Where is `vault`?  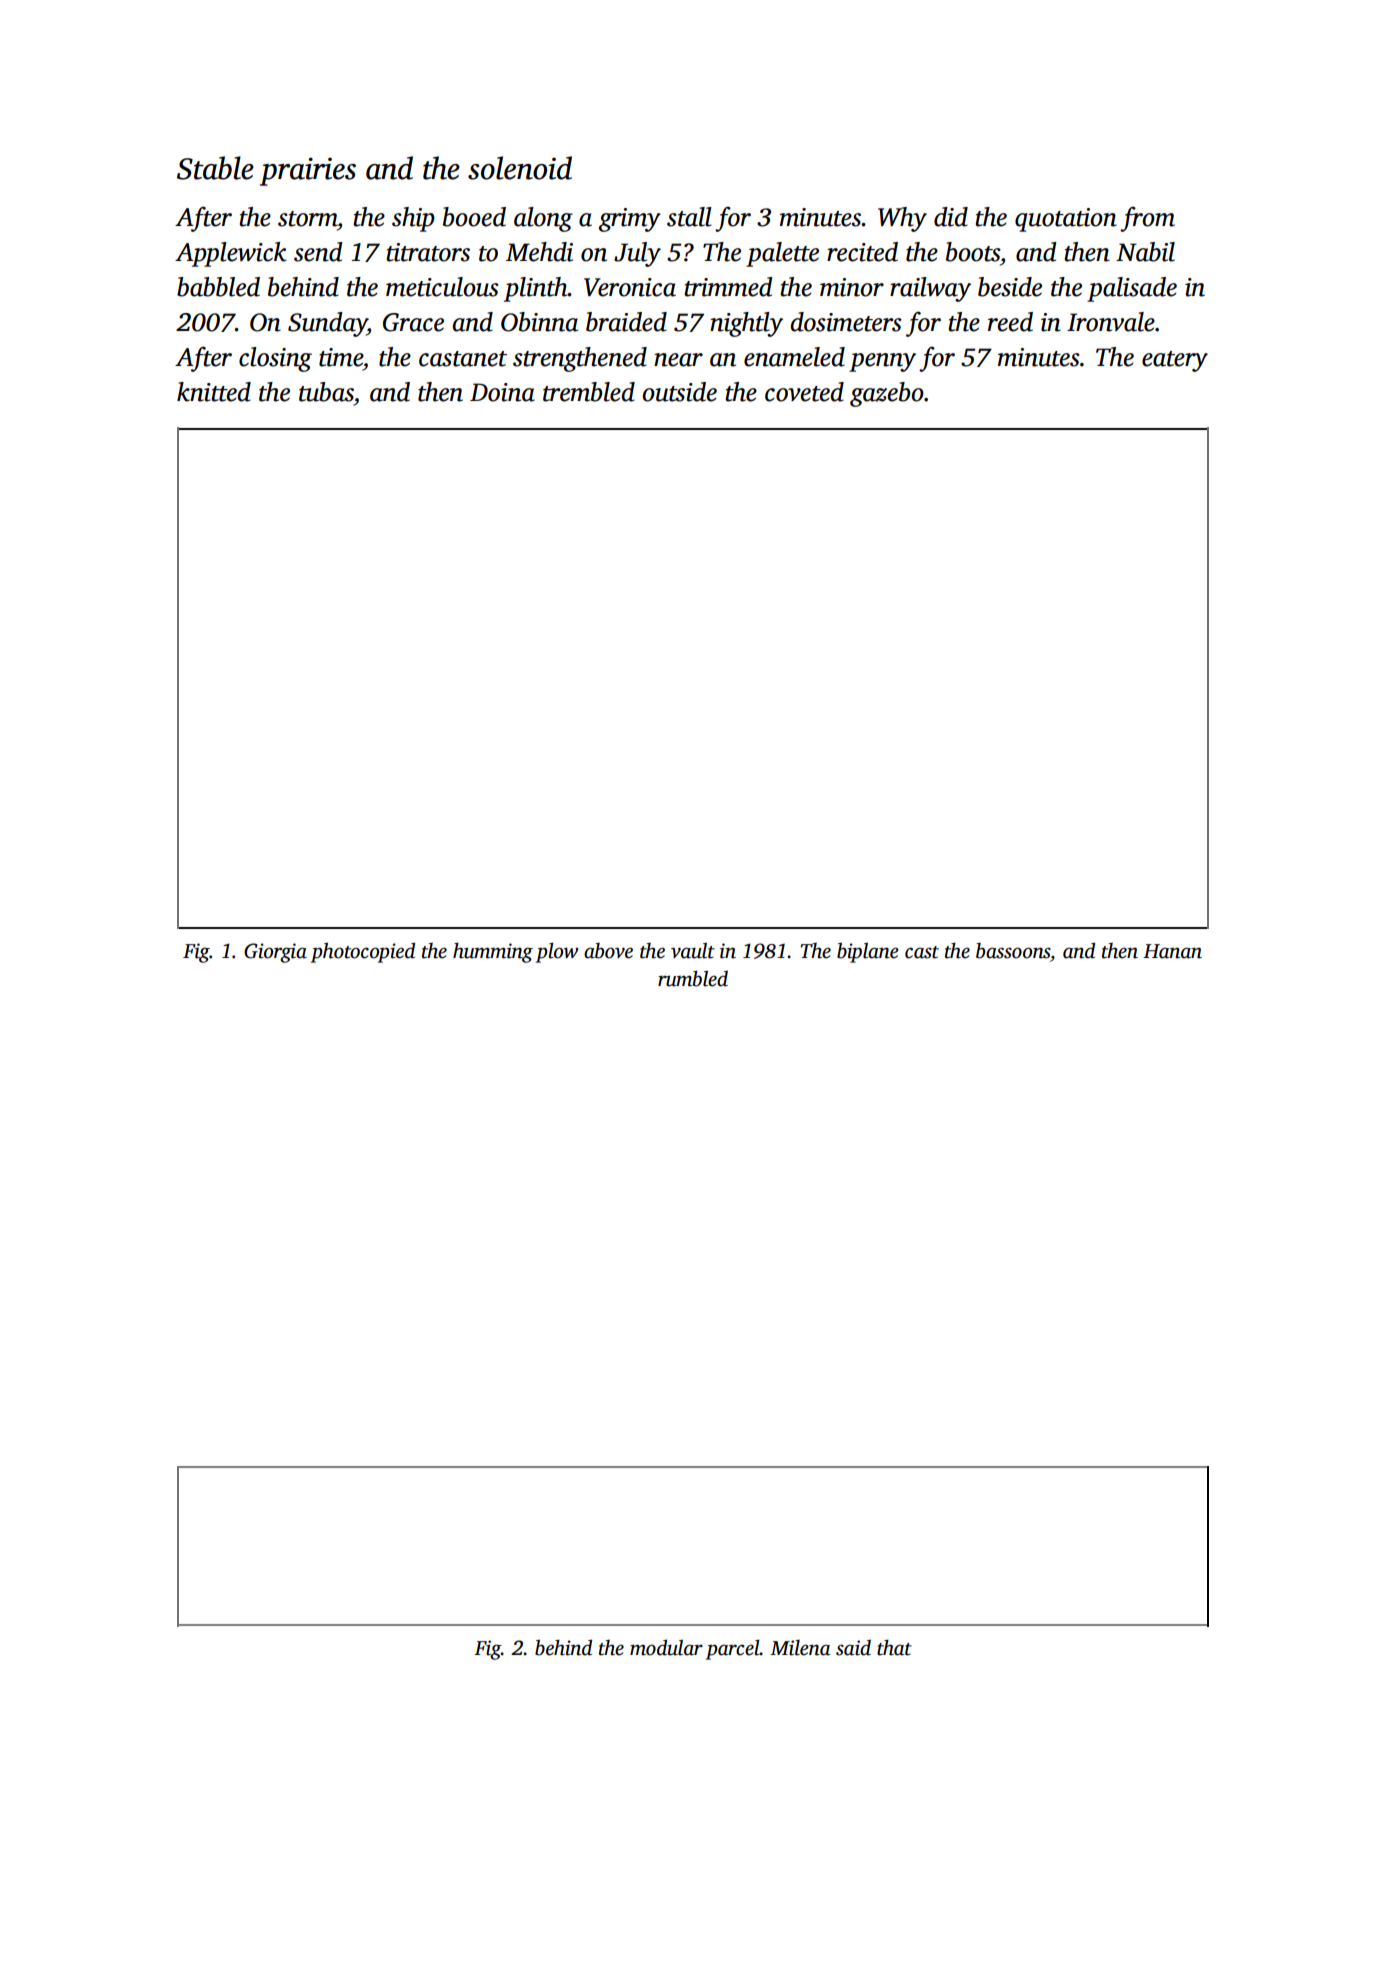 vault is located at coordinates (693, 951).
